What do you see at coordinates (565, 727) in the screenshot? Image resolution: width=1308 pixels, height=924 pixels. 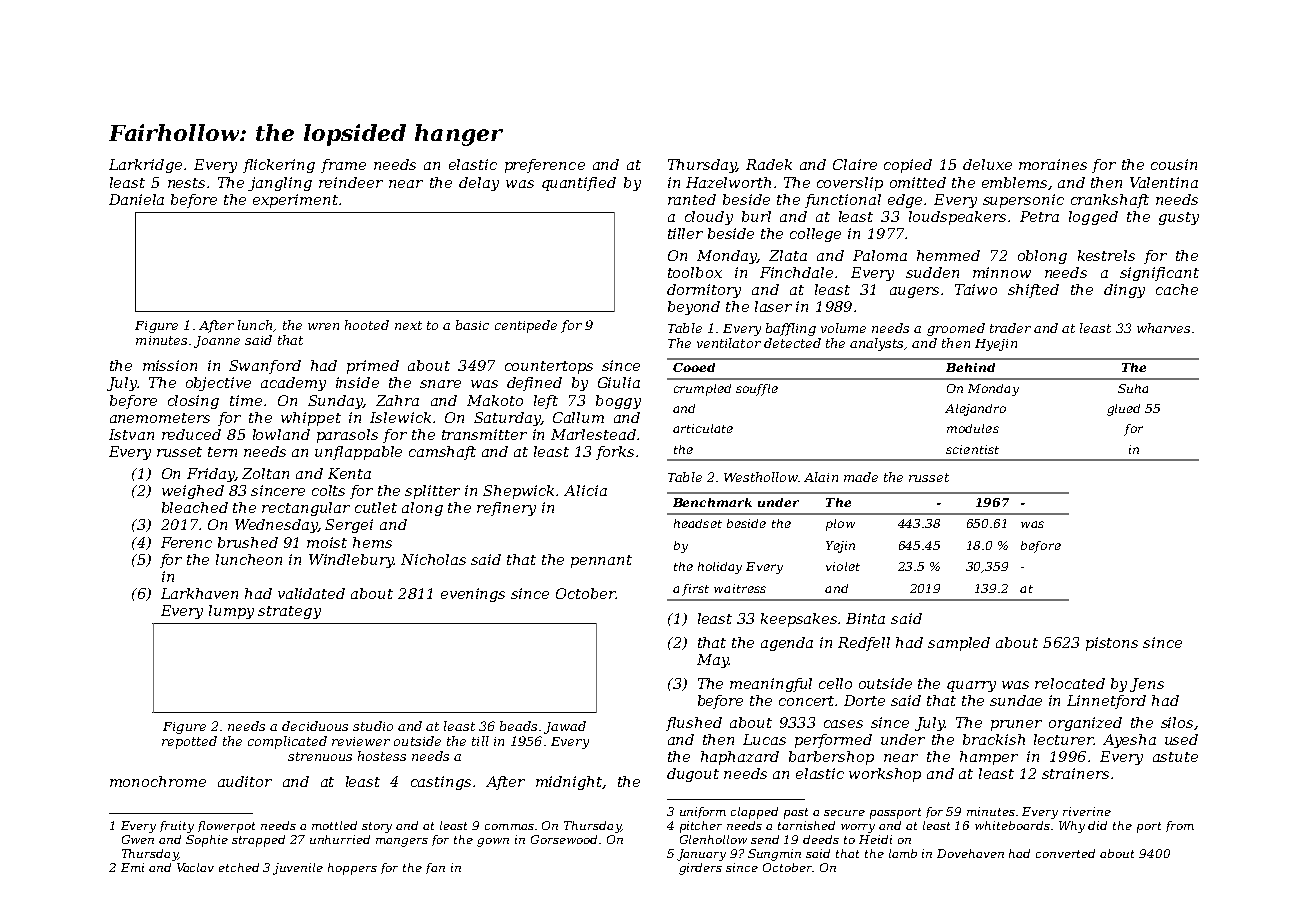 I see `Jawad` at bounding box center [565, 727].
